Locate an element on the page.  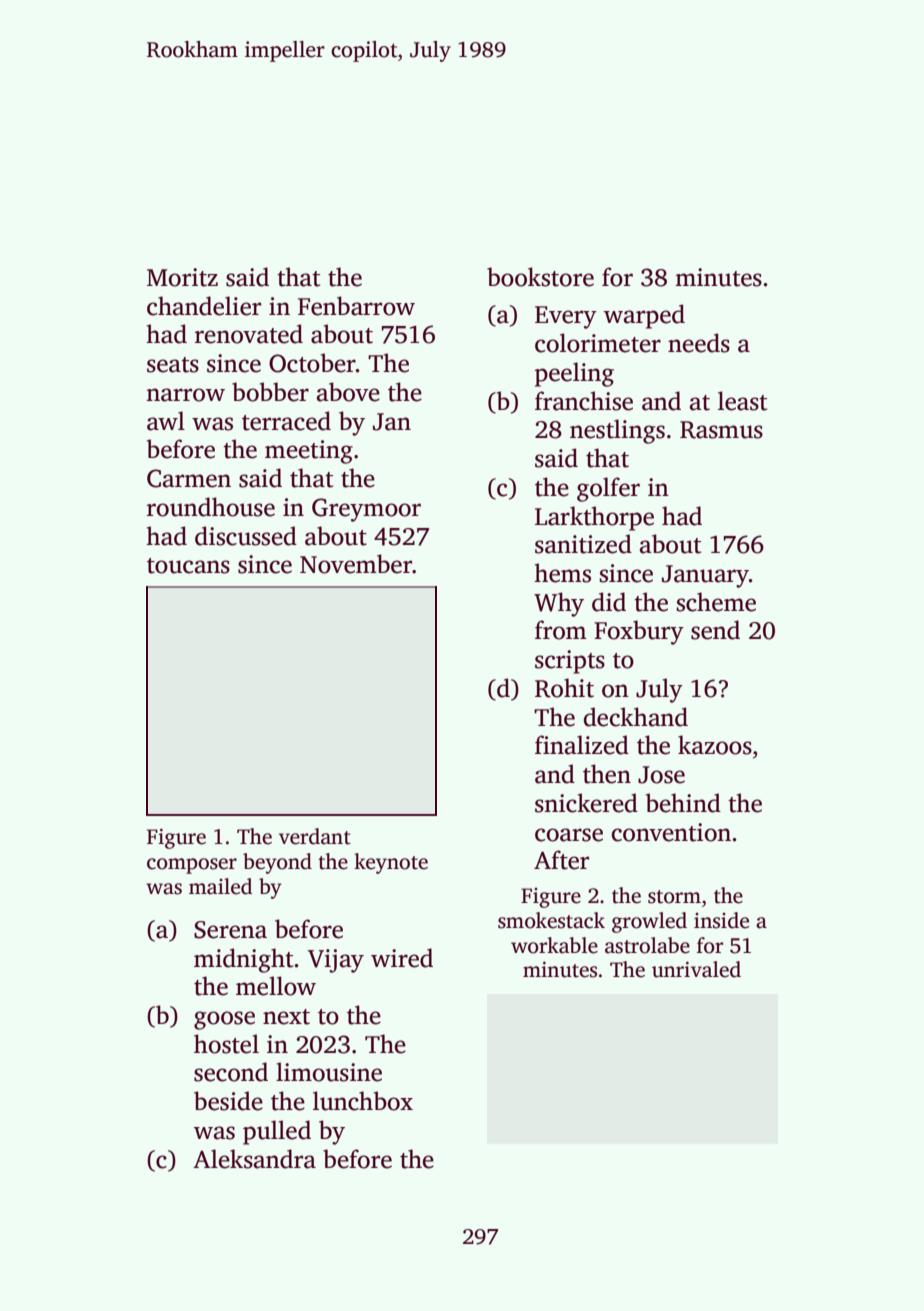
behind is located at coordinates (683, 803).
